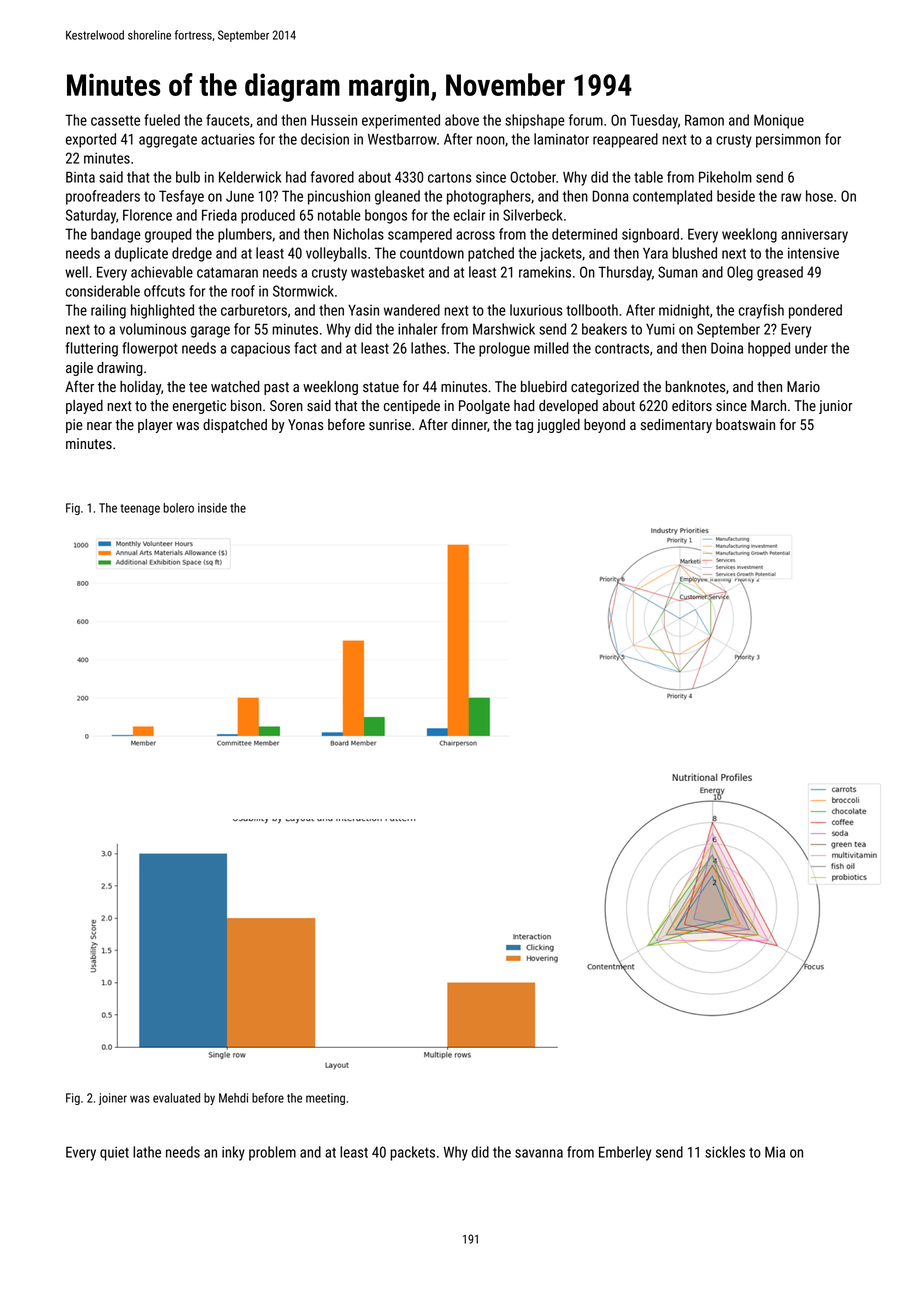  What do you see at coordinates (462, 120) in the screenshot?
I see `above` at bounding box center [462, 120].
